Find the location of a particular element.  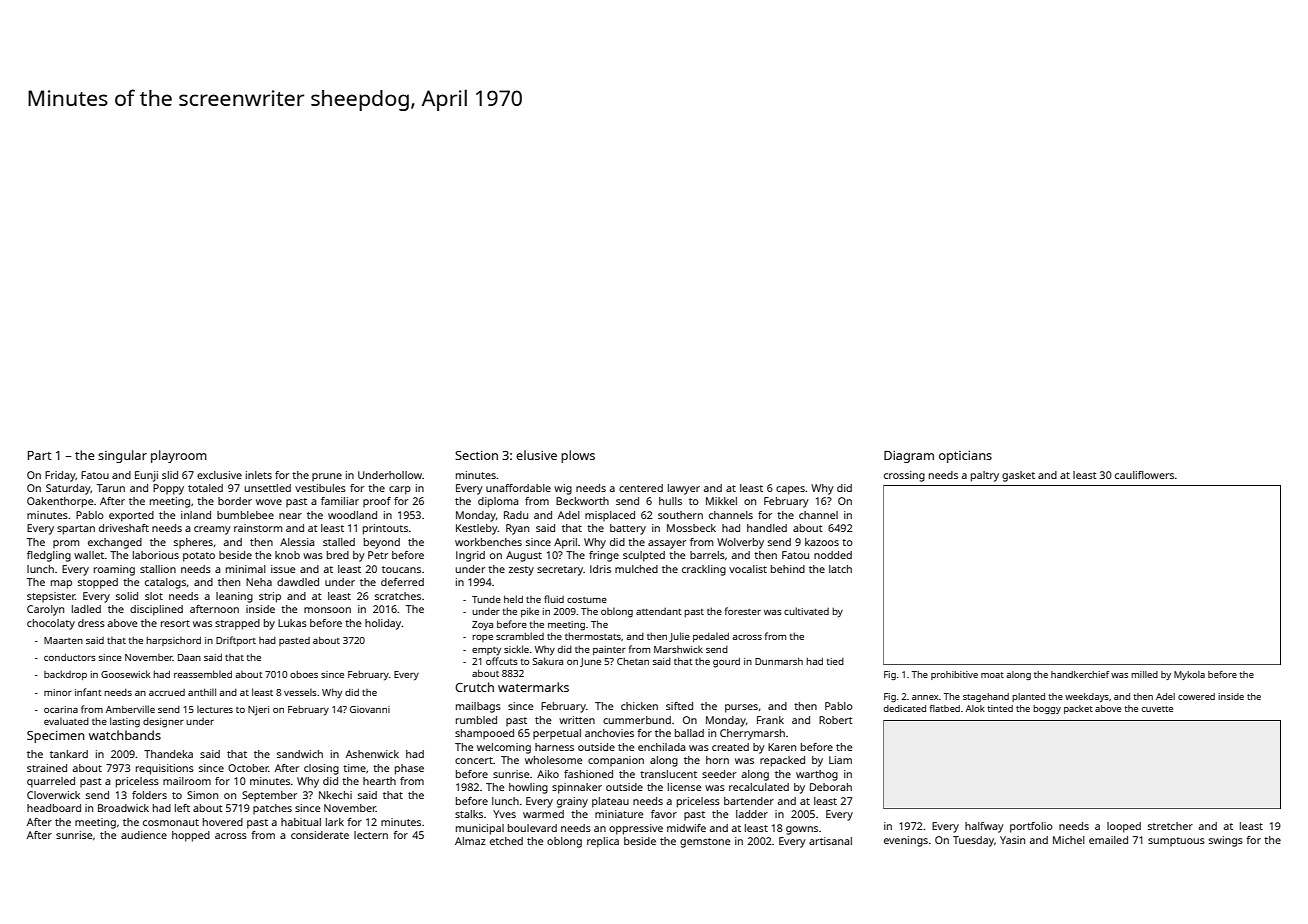

sumptuous is located at coordinates (1176, 842).
